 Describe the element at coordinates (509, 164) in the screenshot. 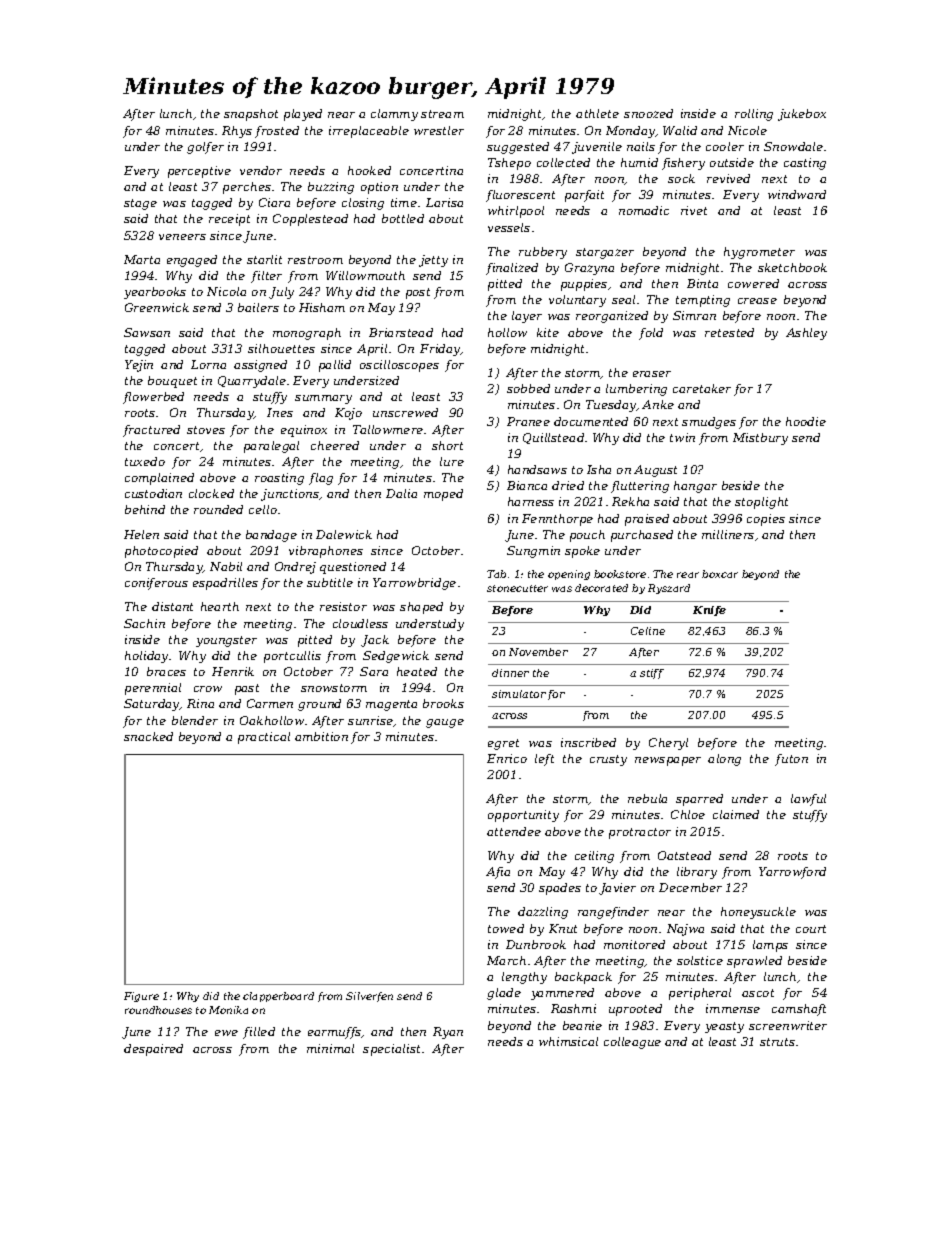

I see `Tshepo` at that location.
